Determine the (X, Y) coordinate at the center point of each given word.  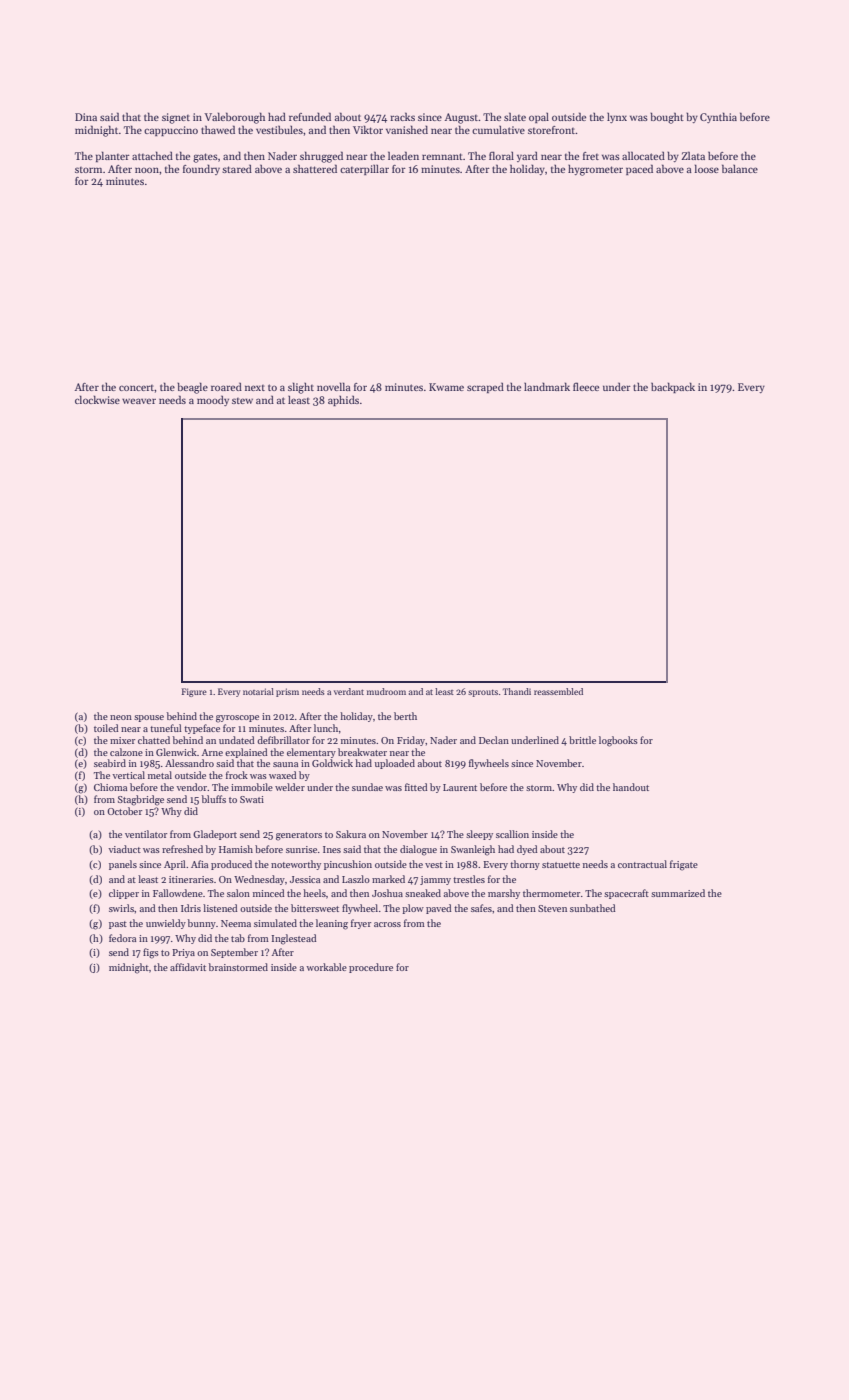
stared (237, 168)
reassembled (558, 691)
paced (639, 169)
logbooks (618, 741)
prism (287, 692)
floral (501, 155)
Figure (194, 692)
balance (740, 168)
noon (147, 170)
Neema (236, 923)
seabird (110, 763)
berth (405, 716)
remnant (442, 156)
